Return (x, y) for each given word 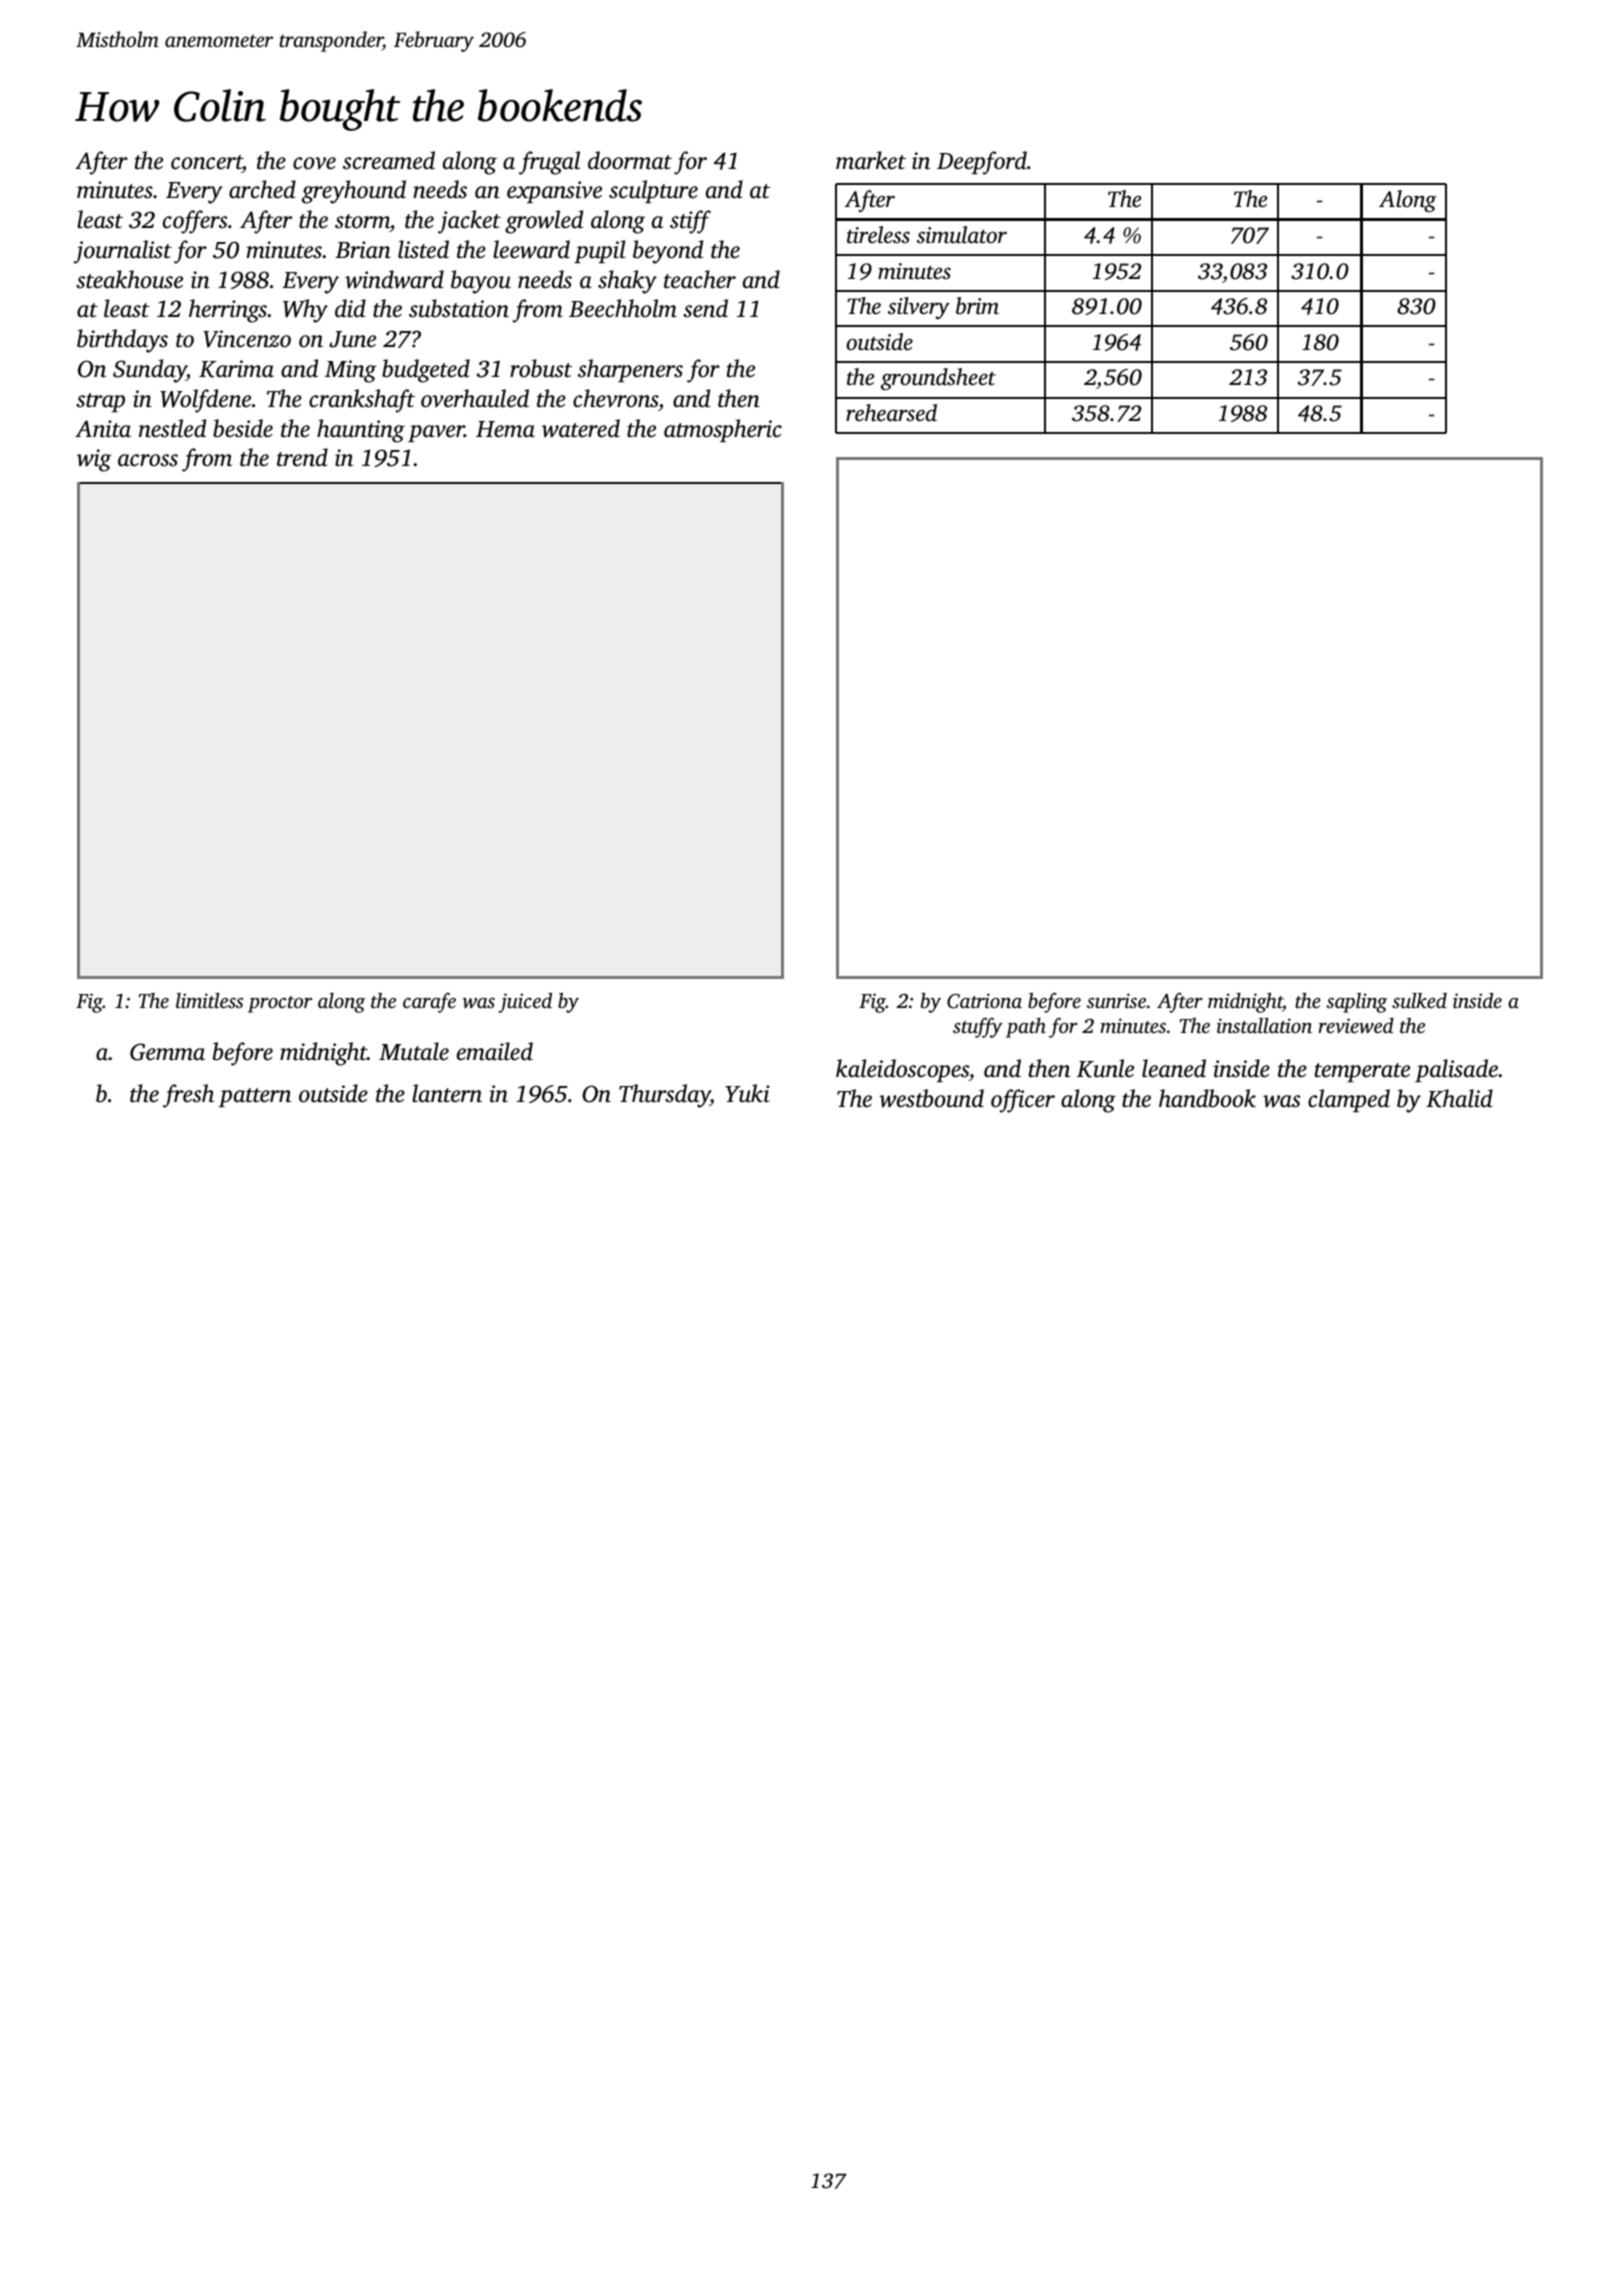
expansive (554, 192)
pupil (599, 251)
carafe (429, 1003)
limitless (209, 1000)
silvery (919, 308)
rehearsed (891, 412)
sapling (1356, 1003)
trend (302, 457)
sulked (1419, 1000)
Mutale (414, 1051)
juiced (525, 1002)
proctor (280, 1004)
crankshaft (362, 401)
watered (581, 428)
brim (977, 306)
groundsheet (938, 379)
